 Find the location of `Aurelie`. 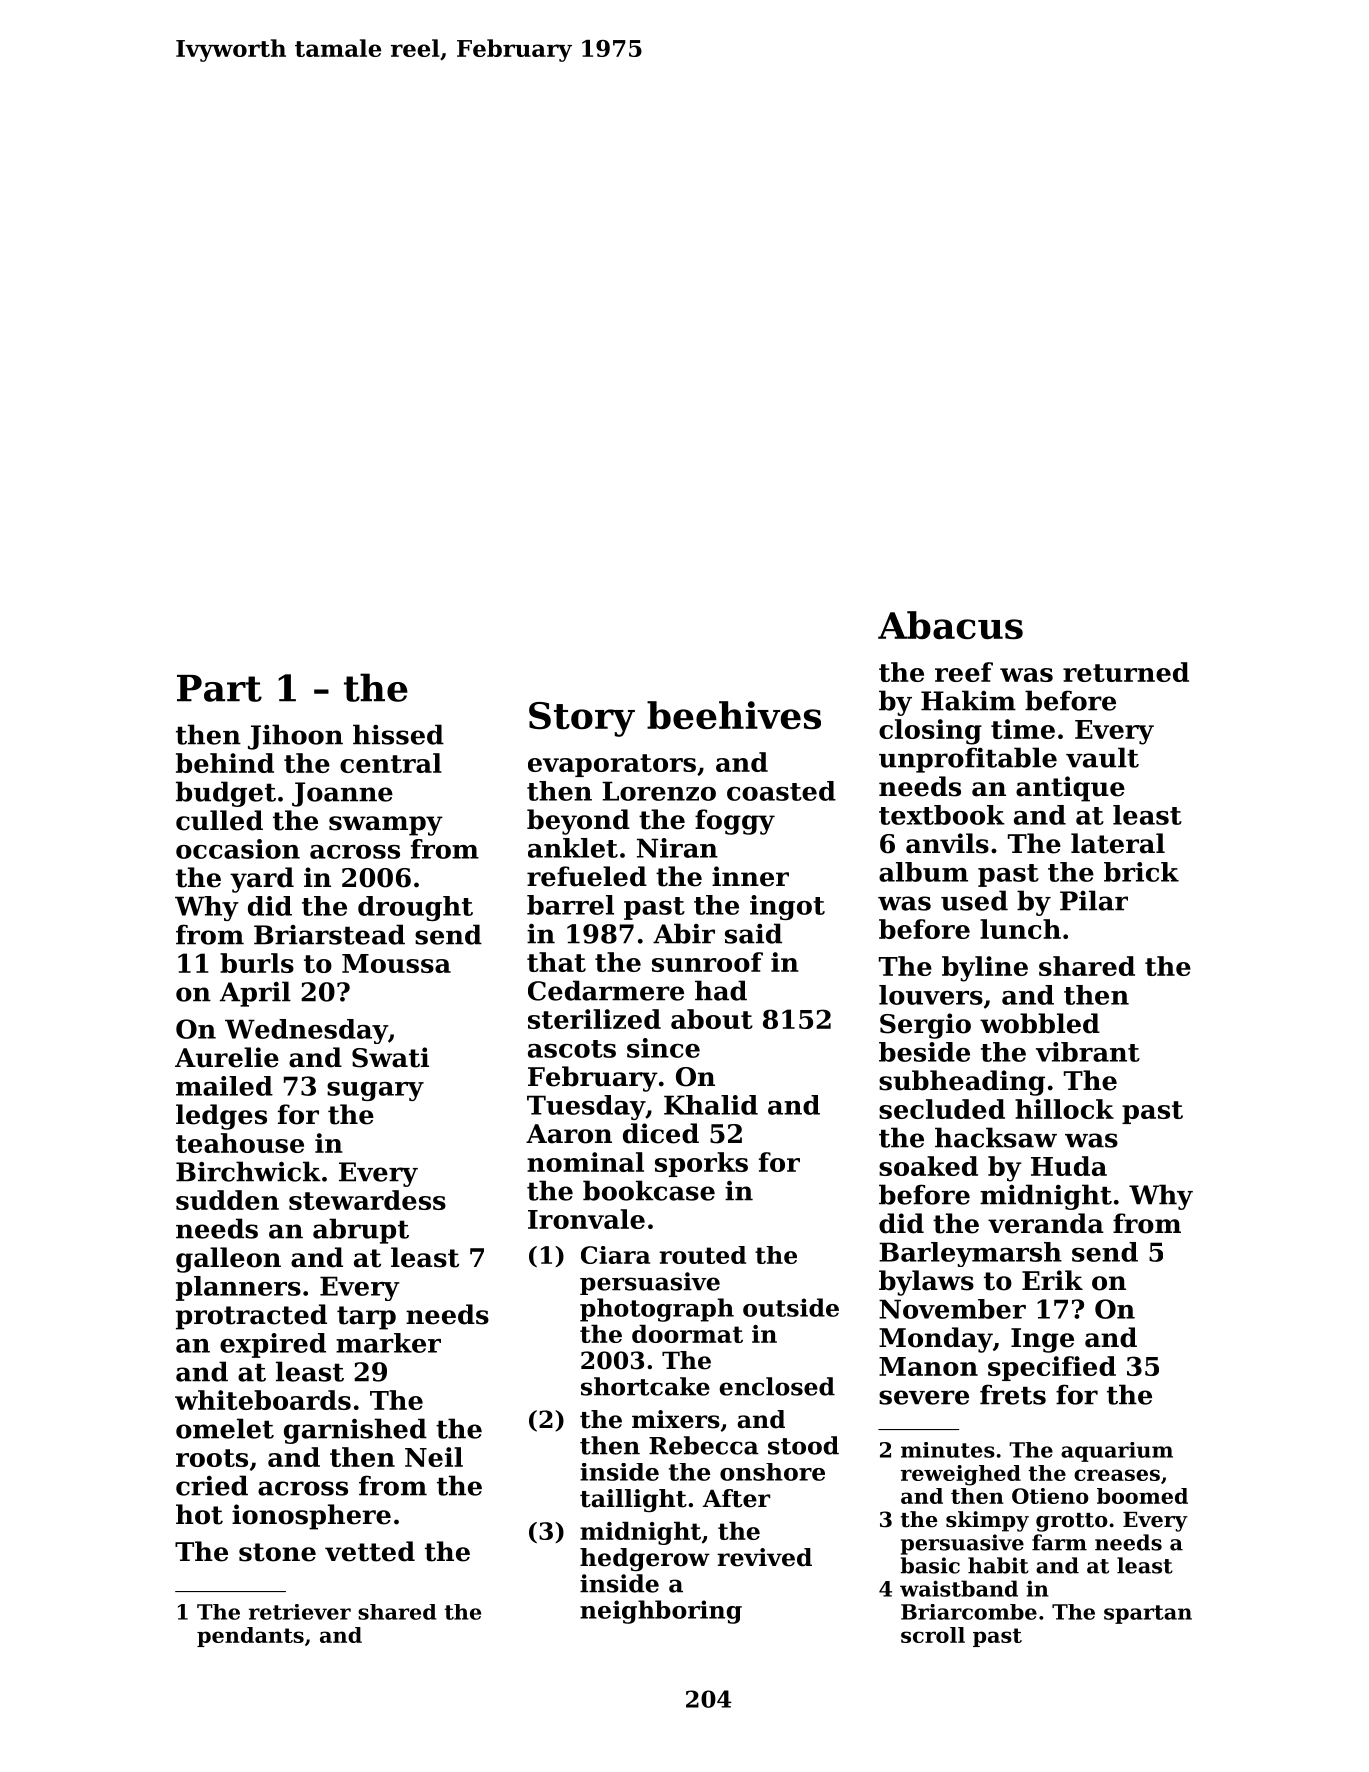

Aurelie is located at coordinates (227, 1057).
